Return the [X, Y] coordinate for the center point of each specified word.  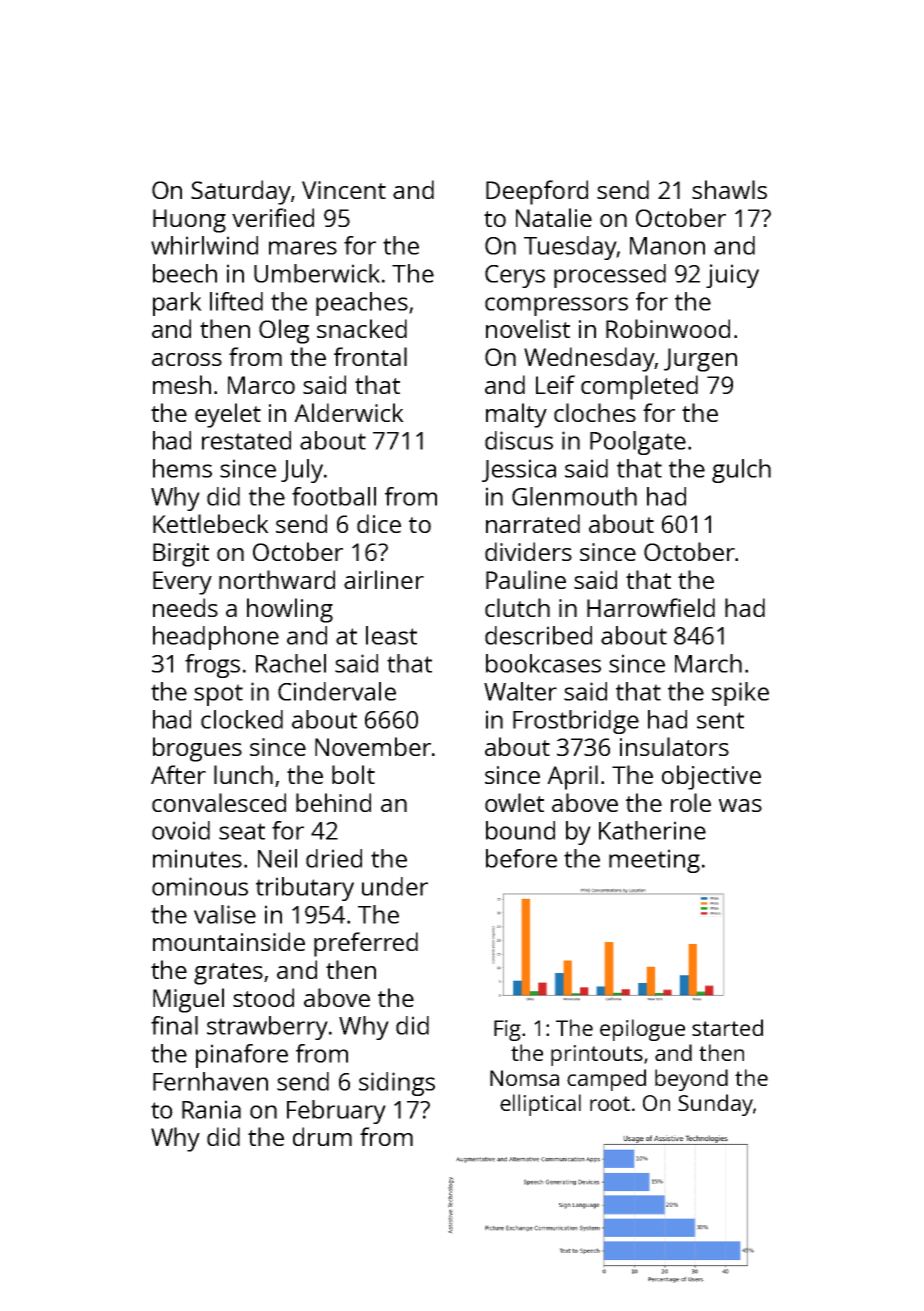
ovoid [181, 830]
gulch [741, 471]
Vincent [344, 190]
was [740, 805]
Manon [667, 246]
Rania [211, 1109]
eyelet [228, 415]
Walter [520, 691]
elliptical [540, 1105]
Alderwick [349, 412]
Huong [189, 221]
